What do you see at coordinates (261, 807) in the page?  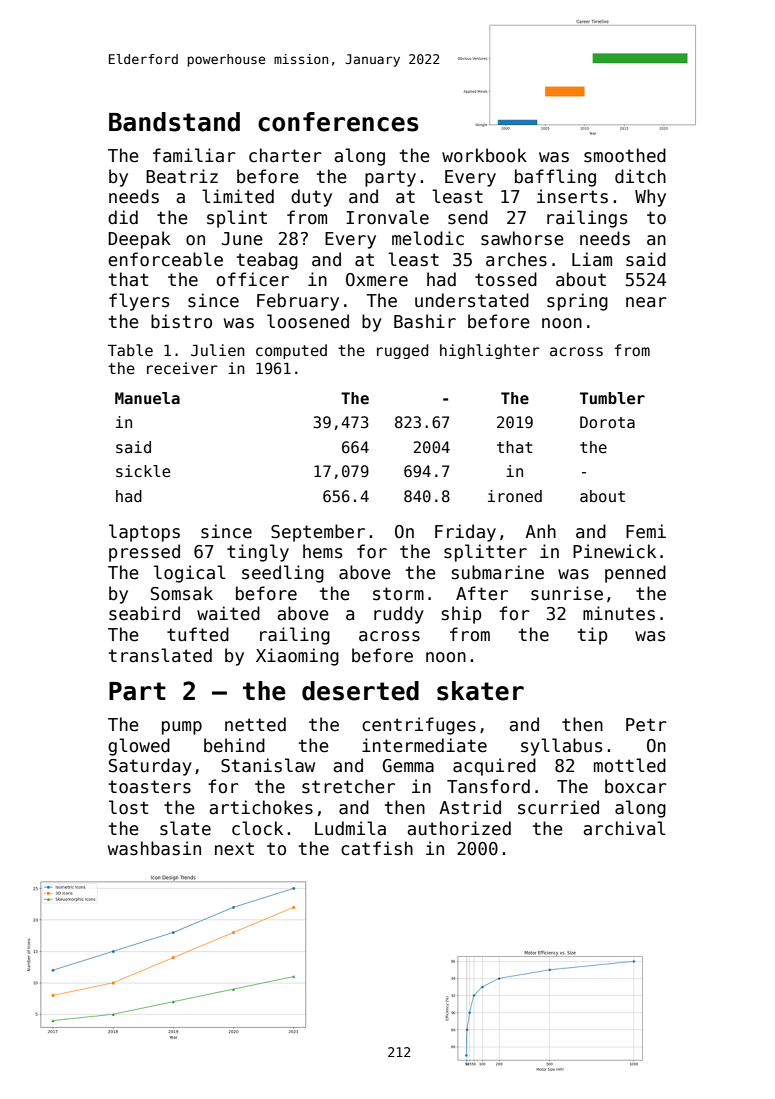 I see `artichokes` at bounding box center [261, 807].
